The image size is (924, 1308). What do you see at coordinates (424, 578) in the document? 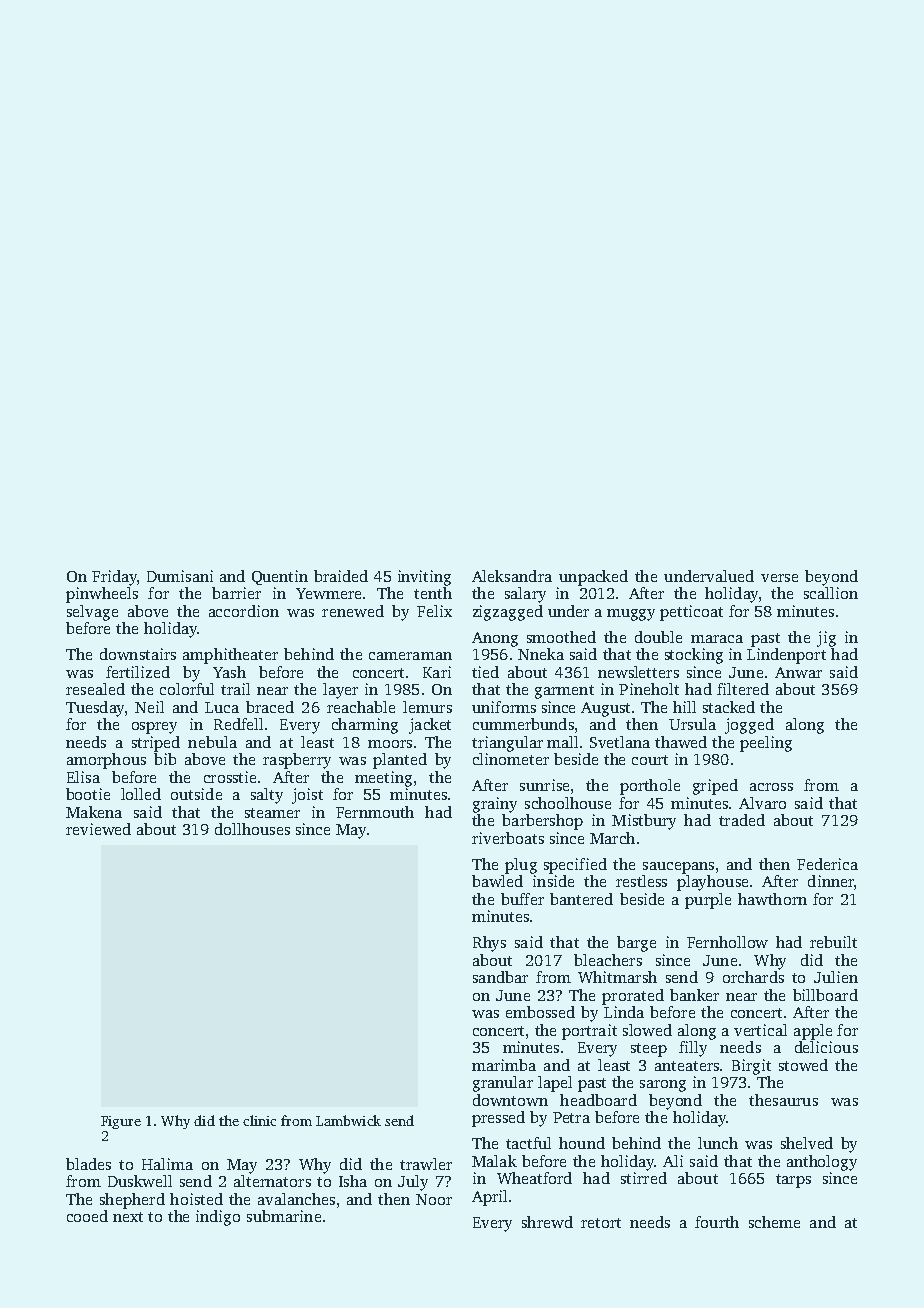
I see `inviting` at bounding box center [424, 578].
